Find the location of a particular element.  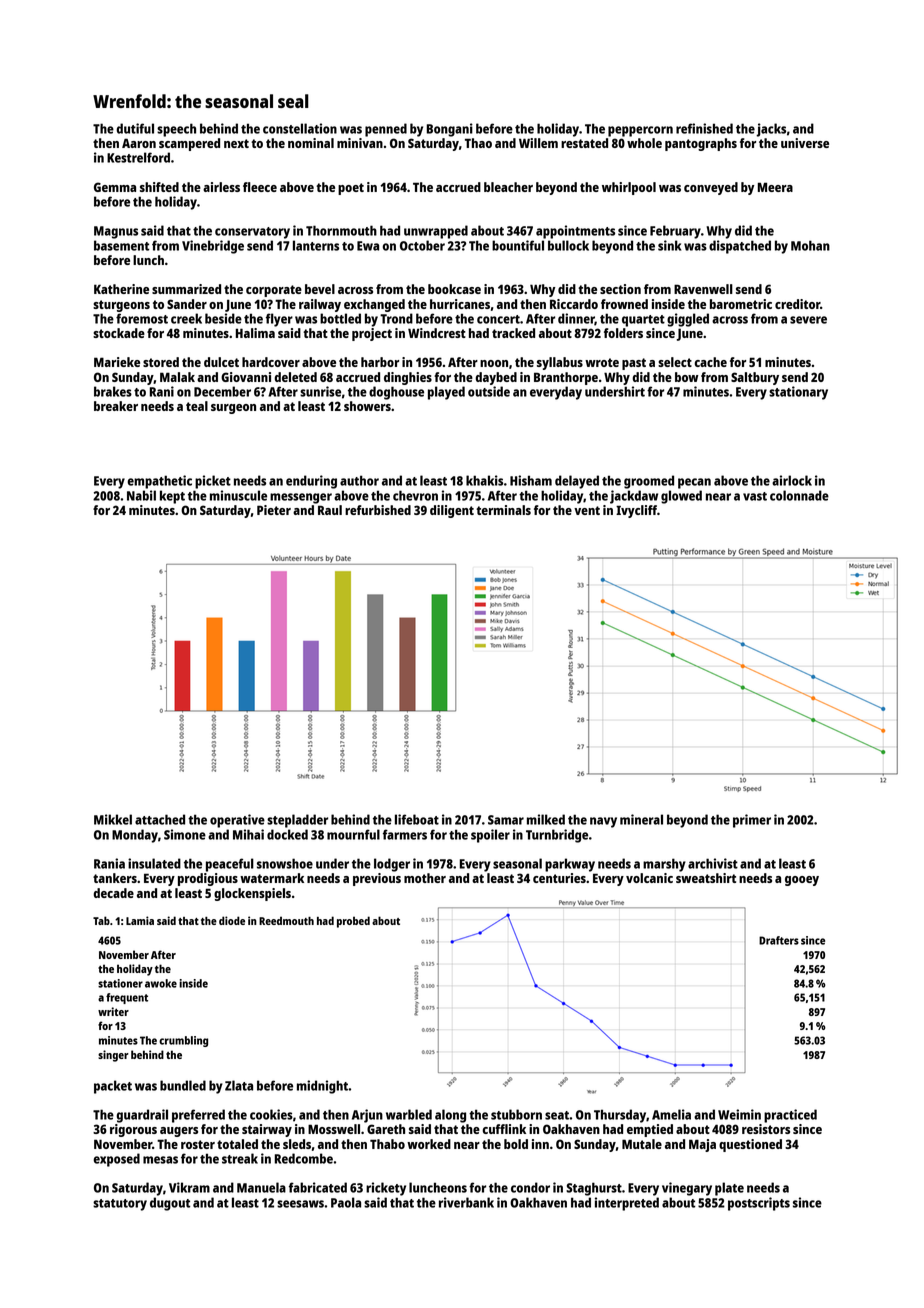

postscripts is located at coordinates (759, 1204).
